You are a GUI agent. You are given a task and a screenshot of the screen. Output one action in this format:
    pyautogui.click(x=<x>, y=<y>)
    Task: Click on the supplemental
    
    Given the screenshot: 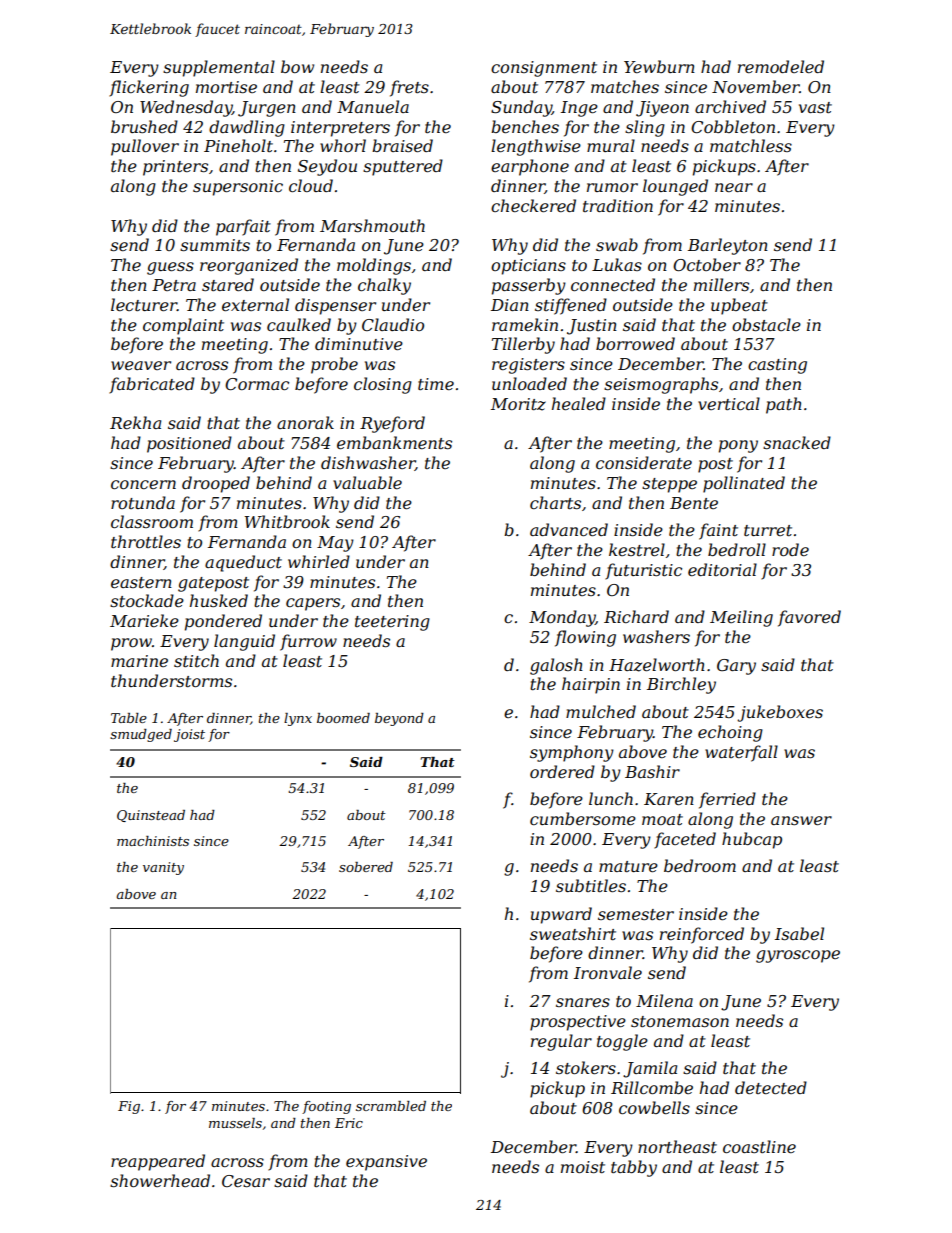 What is the action you would take?
    pyautogui.click(x=219, y=68)
